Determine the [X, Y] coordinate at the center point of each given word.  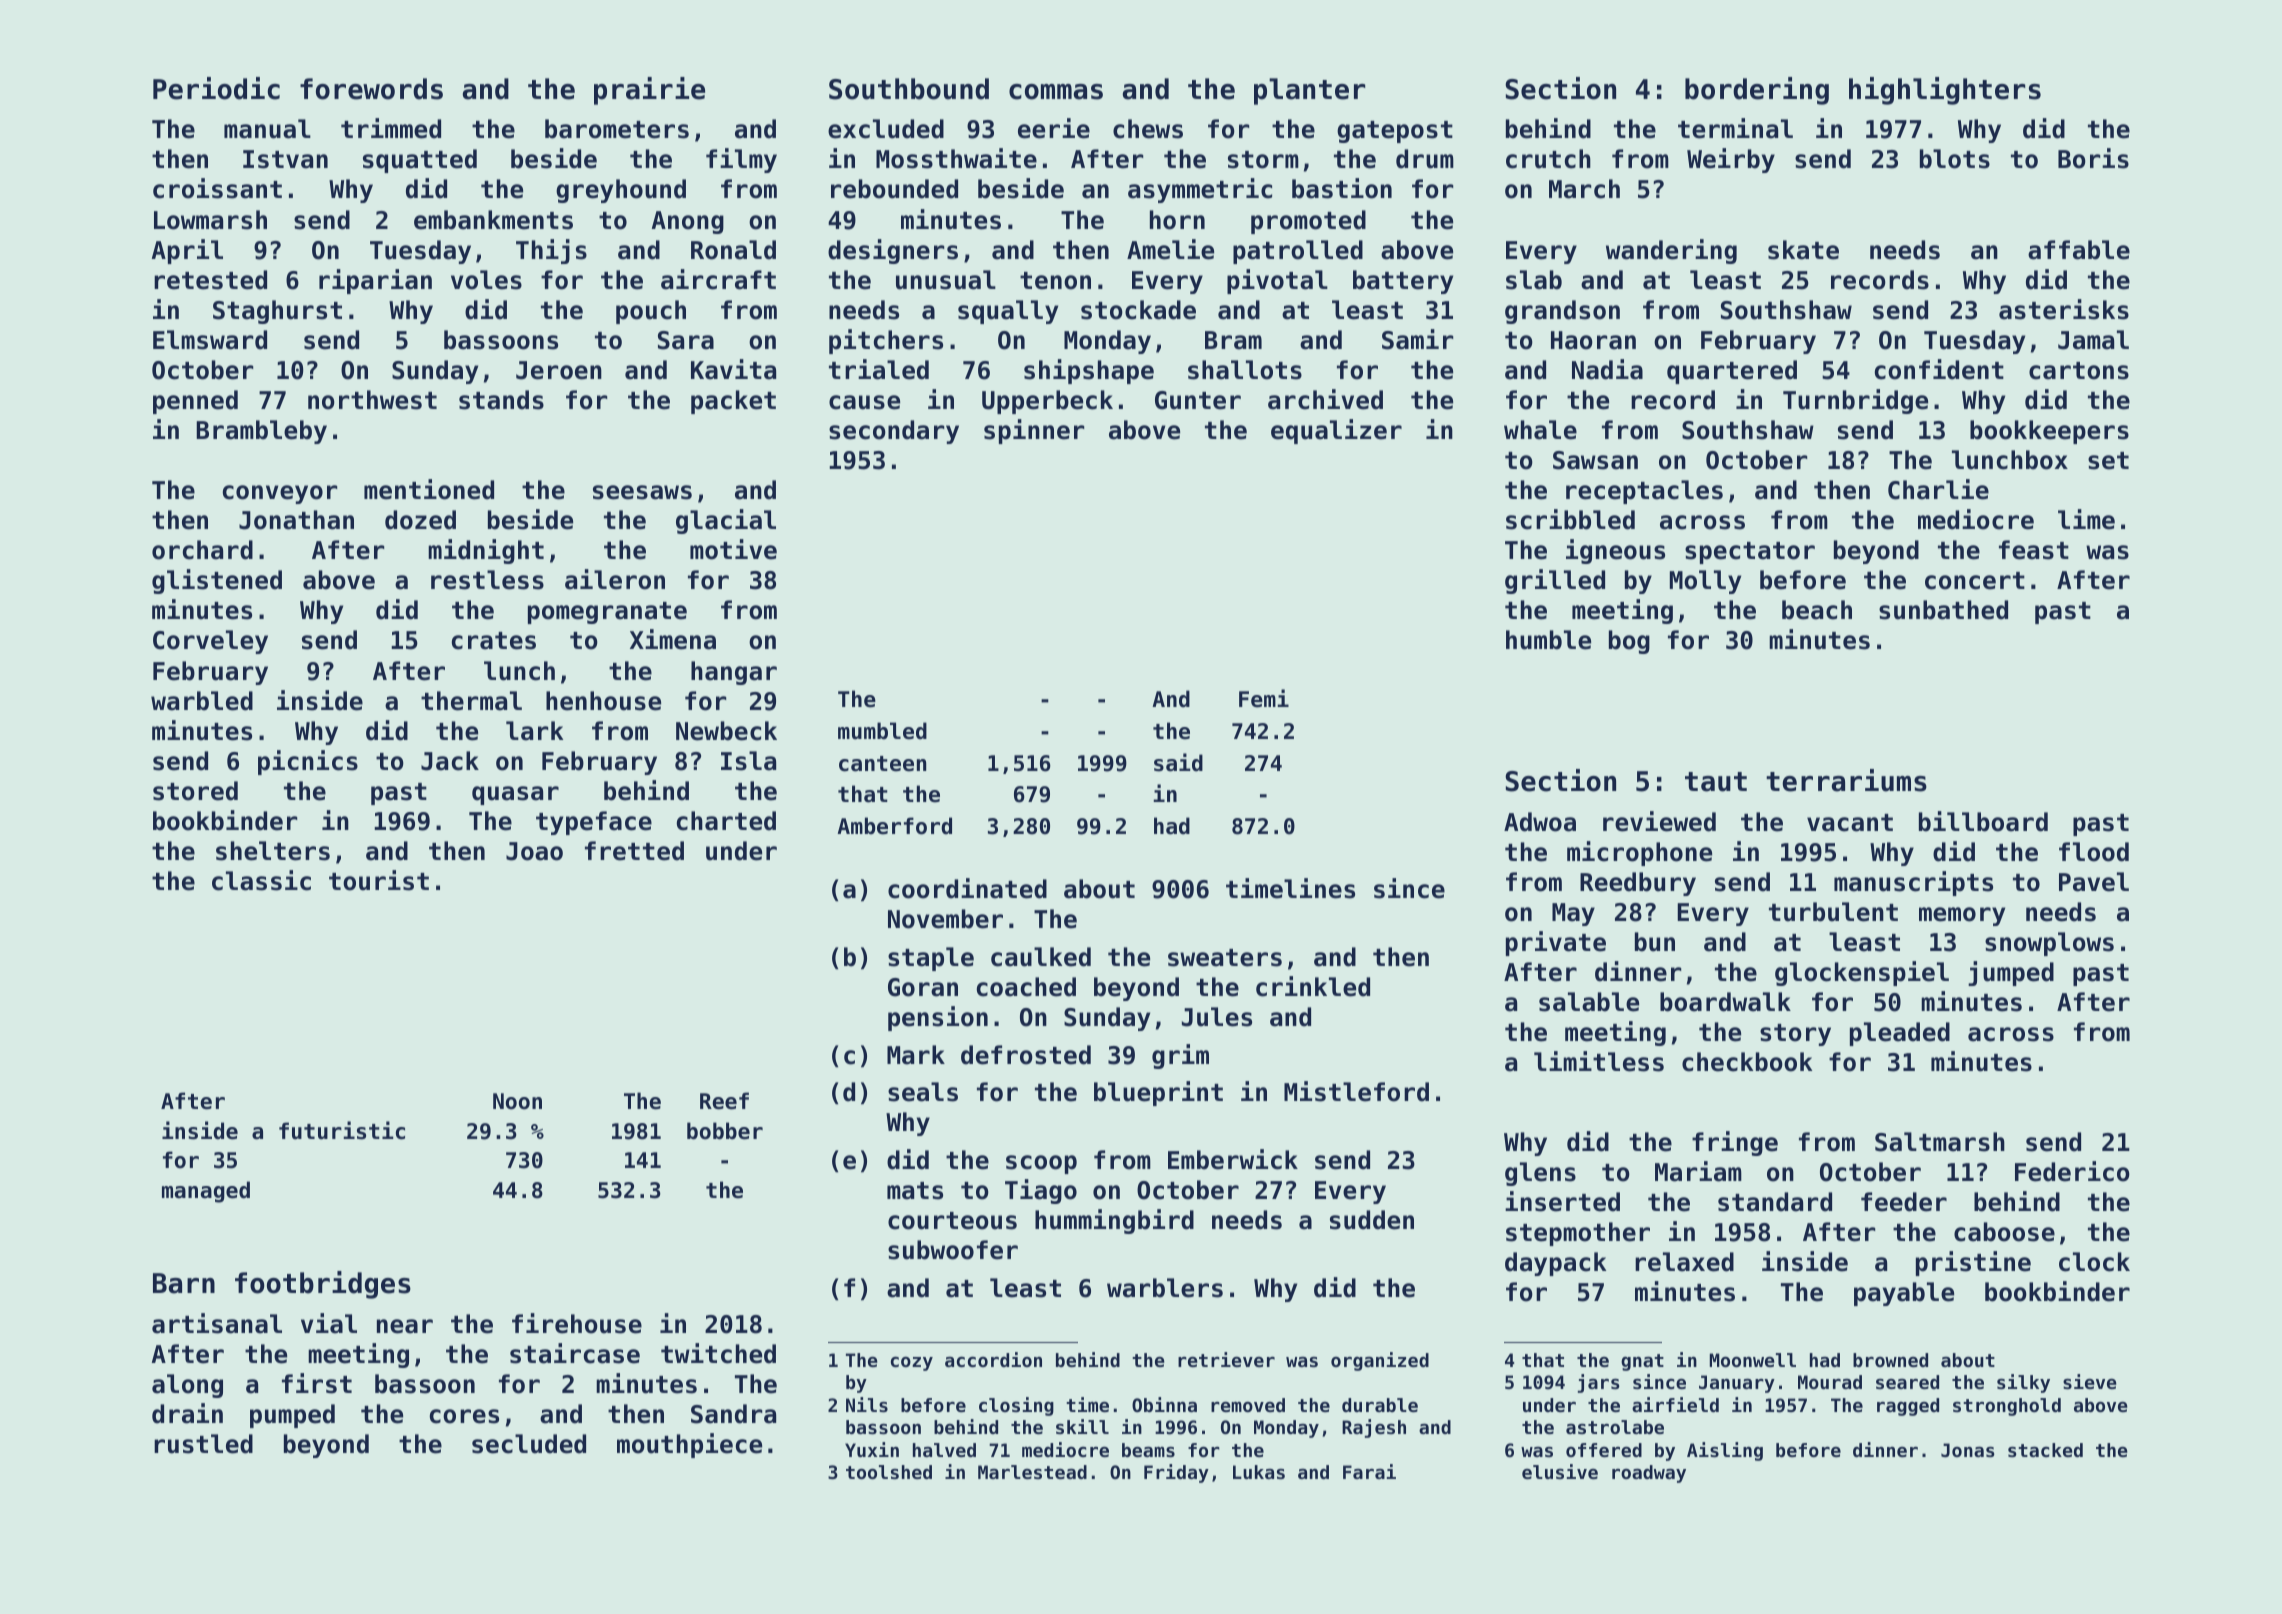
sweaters [1225, 958]
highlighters [1945, 91]
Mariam [1698, 1171]
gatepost [1395, 132]
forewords [371, 89]
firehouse [577, 1323]
